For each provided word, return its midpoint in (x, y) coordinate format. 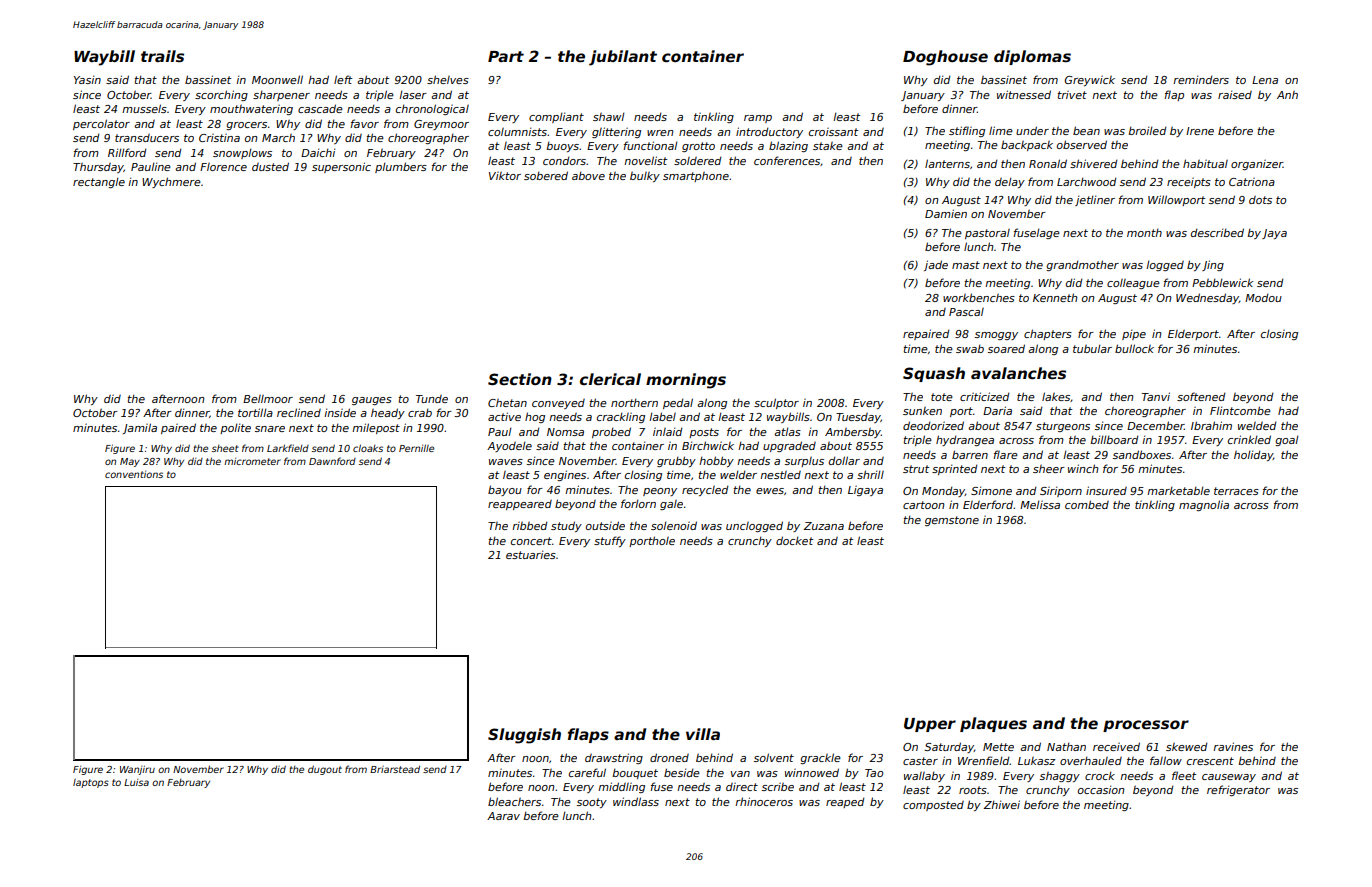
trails (162, 56)
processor (1146, 726)
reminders (1201, 79)
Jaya (1274, 234)
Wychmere (171, 182)
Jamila (139, 428)
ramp (758, 119)
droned (669, 757)
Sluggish (524, 736)
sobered (546, 175)
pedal (678, 403)
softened (1201, 396)
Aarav (503, 816)
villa (703, 734)
